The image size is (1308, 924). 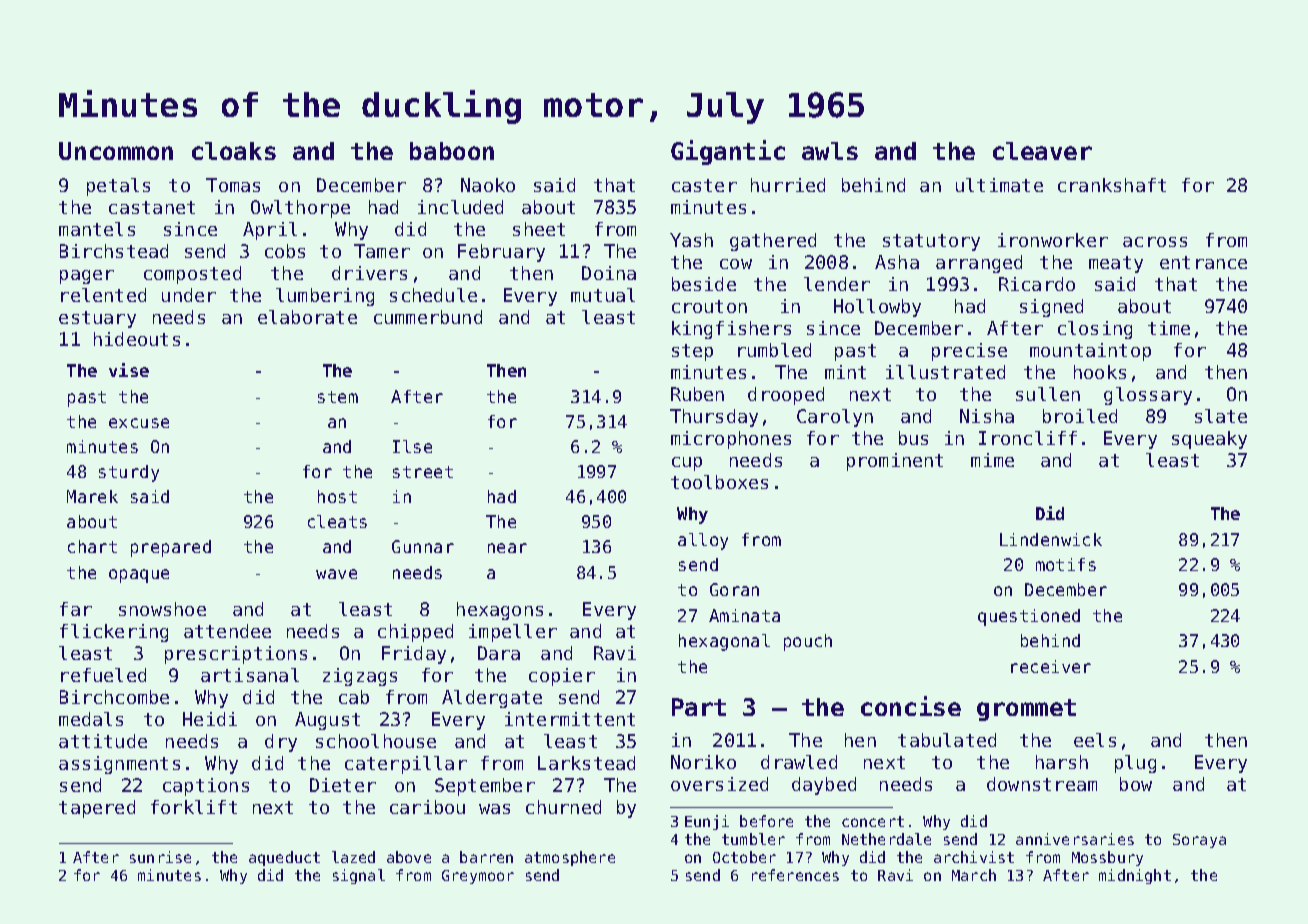 What do you see at coordinates (947, 740) in the screenshot?
I see `tabulated` at bounding box center [947, 740].
